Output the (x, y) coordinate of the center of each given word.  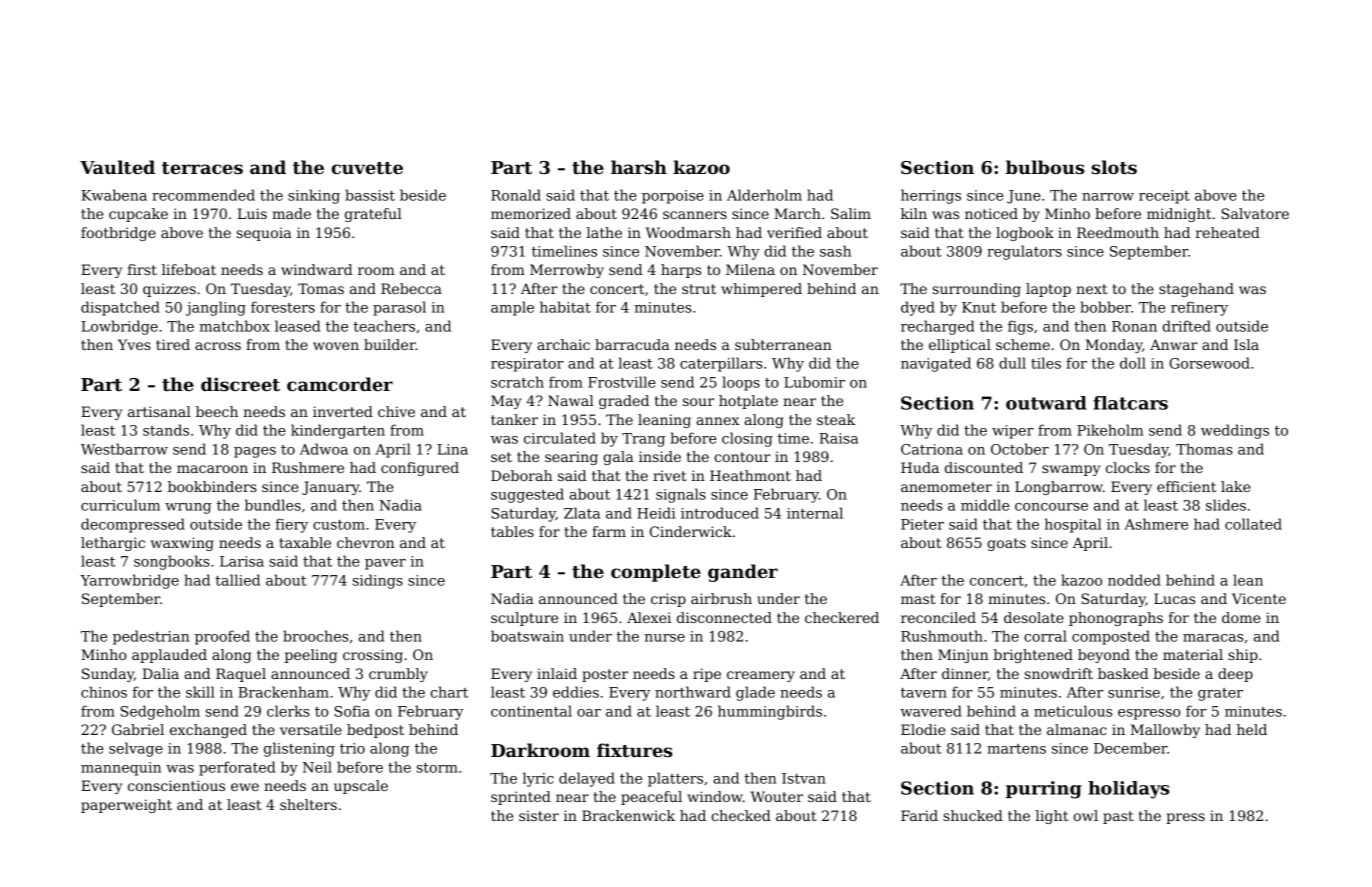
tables (512, 531)
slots (1114, 167)
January (330, 488)
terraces (202, 168)
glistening (299, 749)
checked (741, 815)
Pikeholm (1110, 430)
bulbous (1045, 167)
